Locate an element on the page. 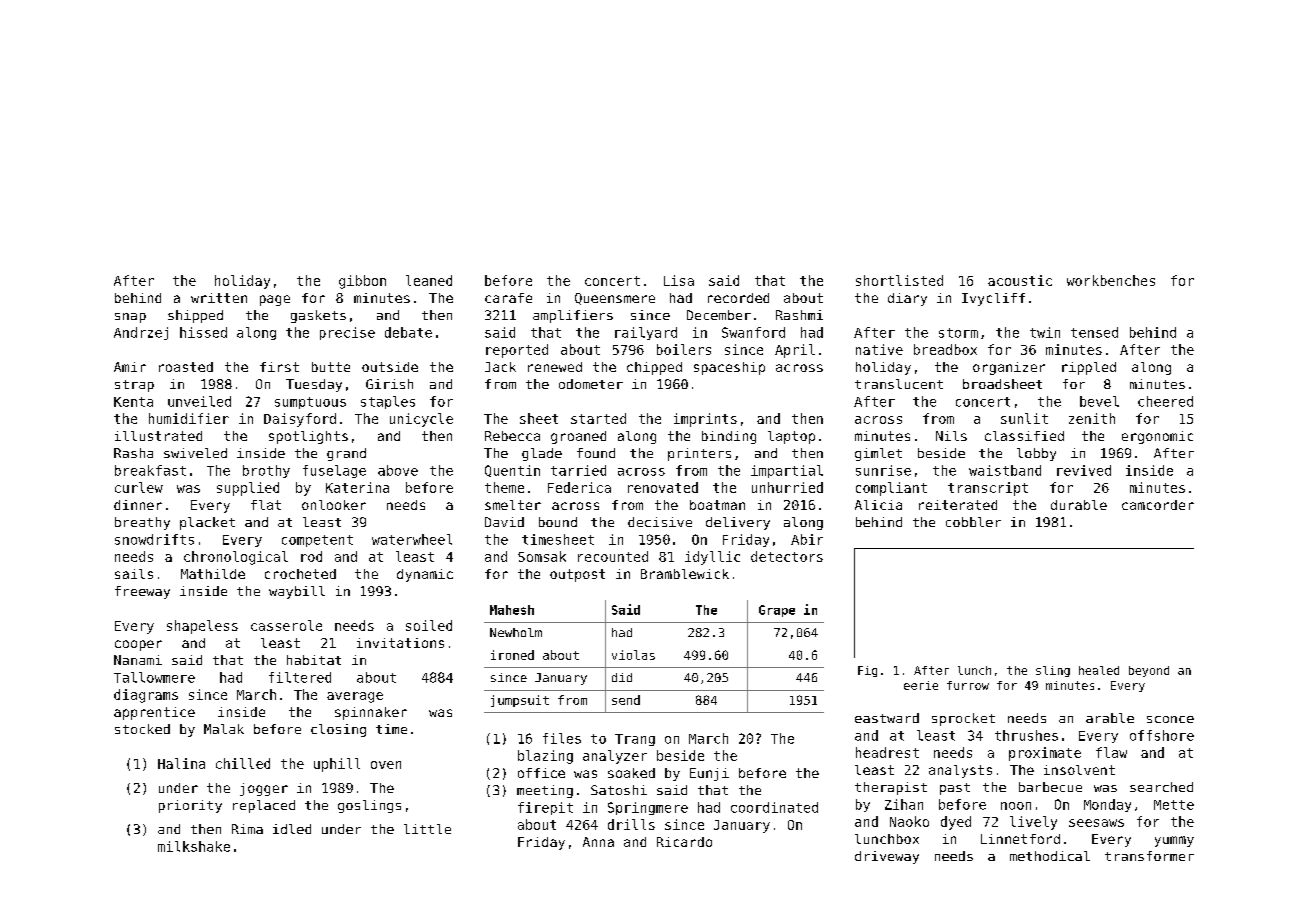  strap is located at coordinates (134, 386).
